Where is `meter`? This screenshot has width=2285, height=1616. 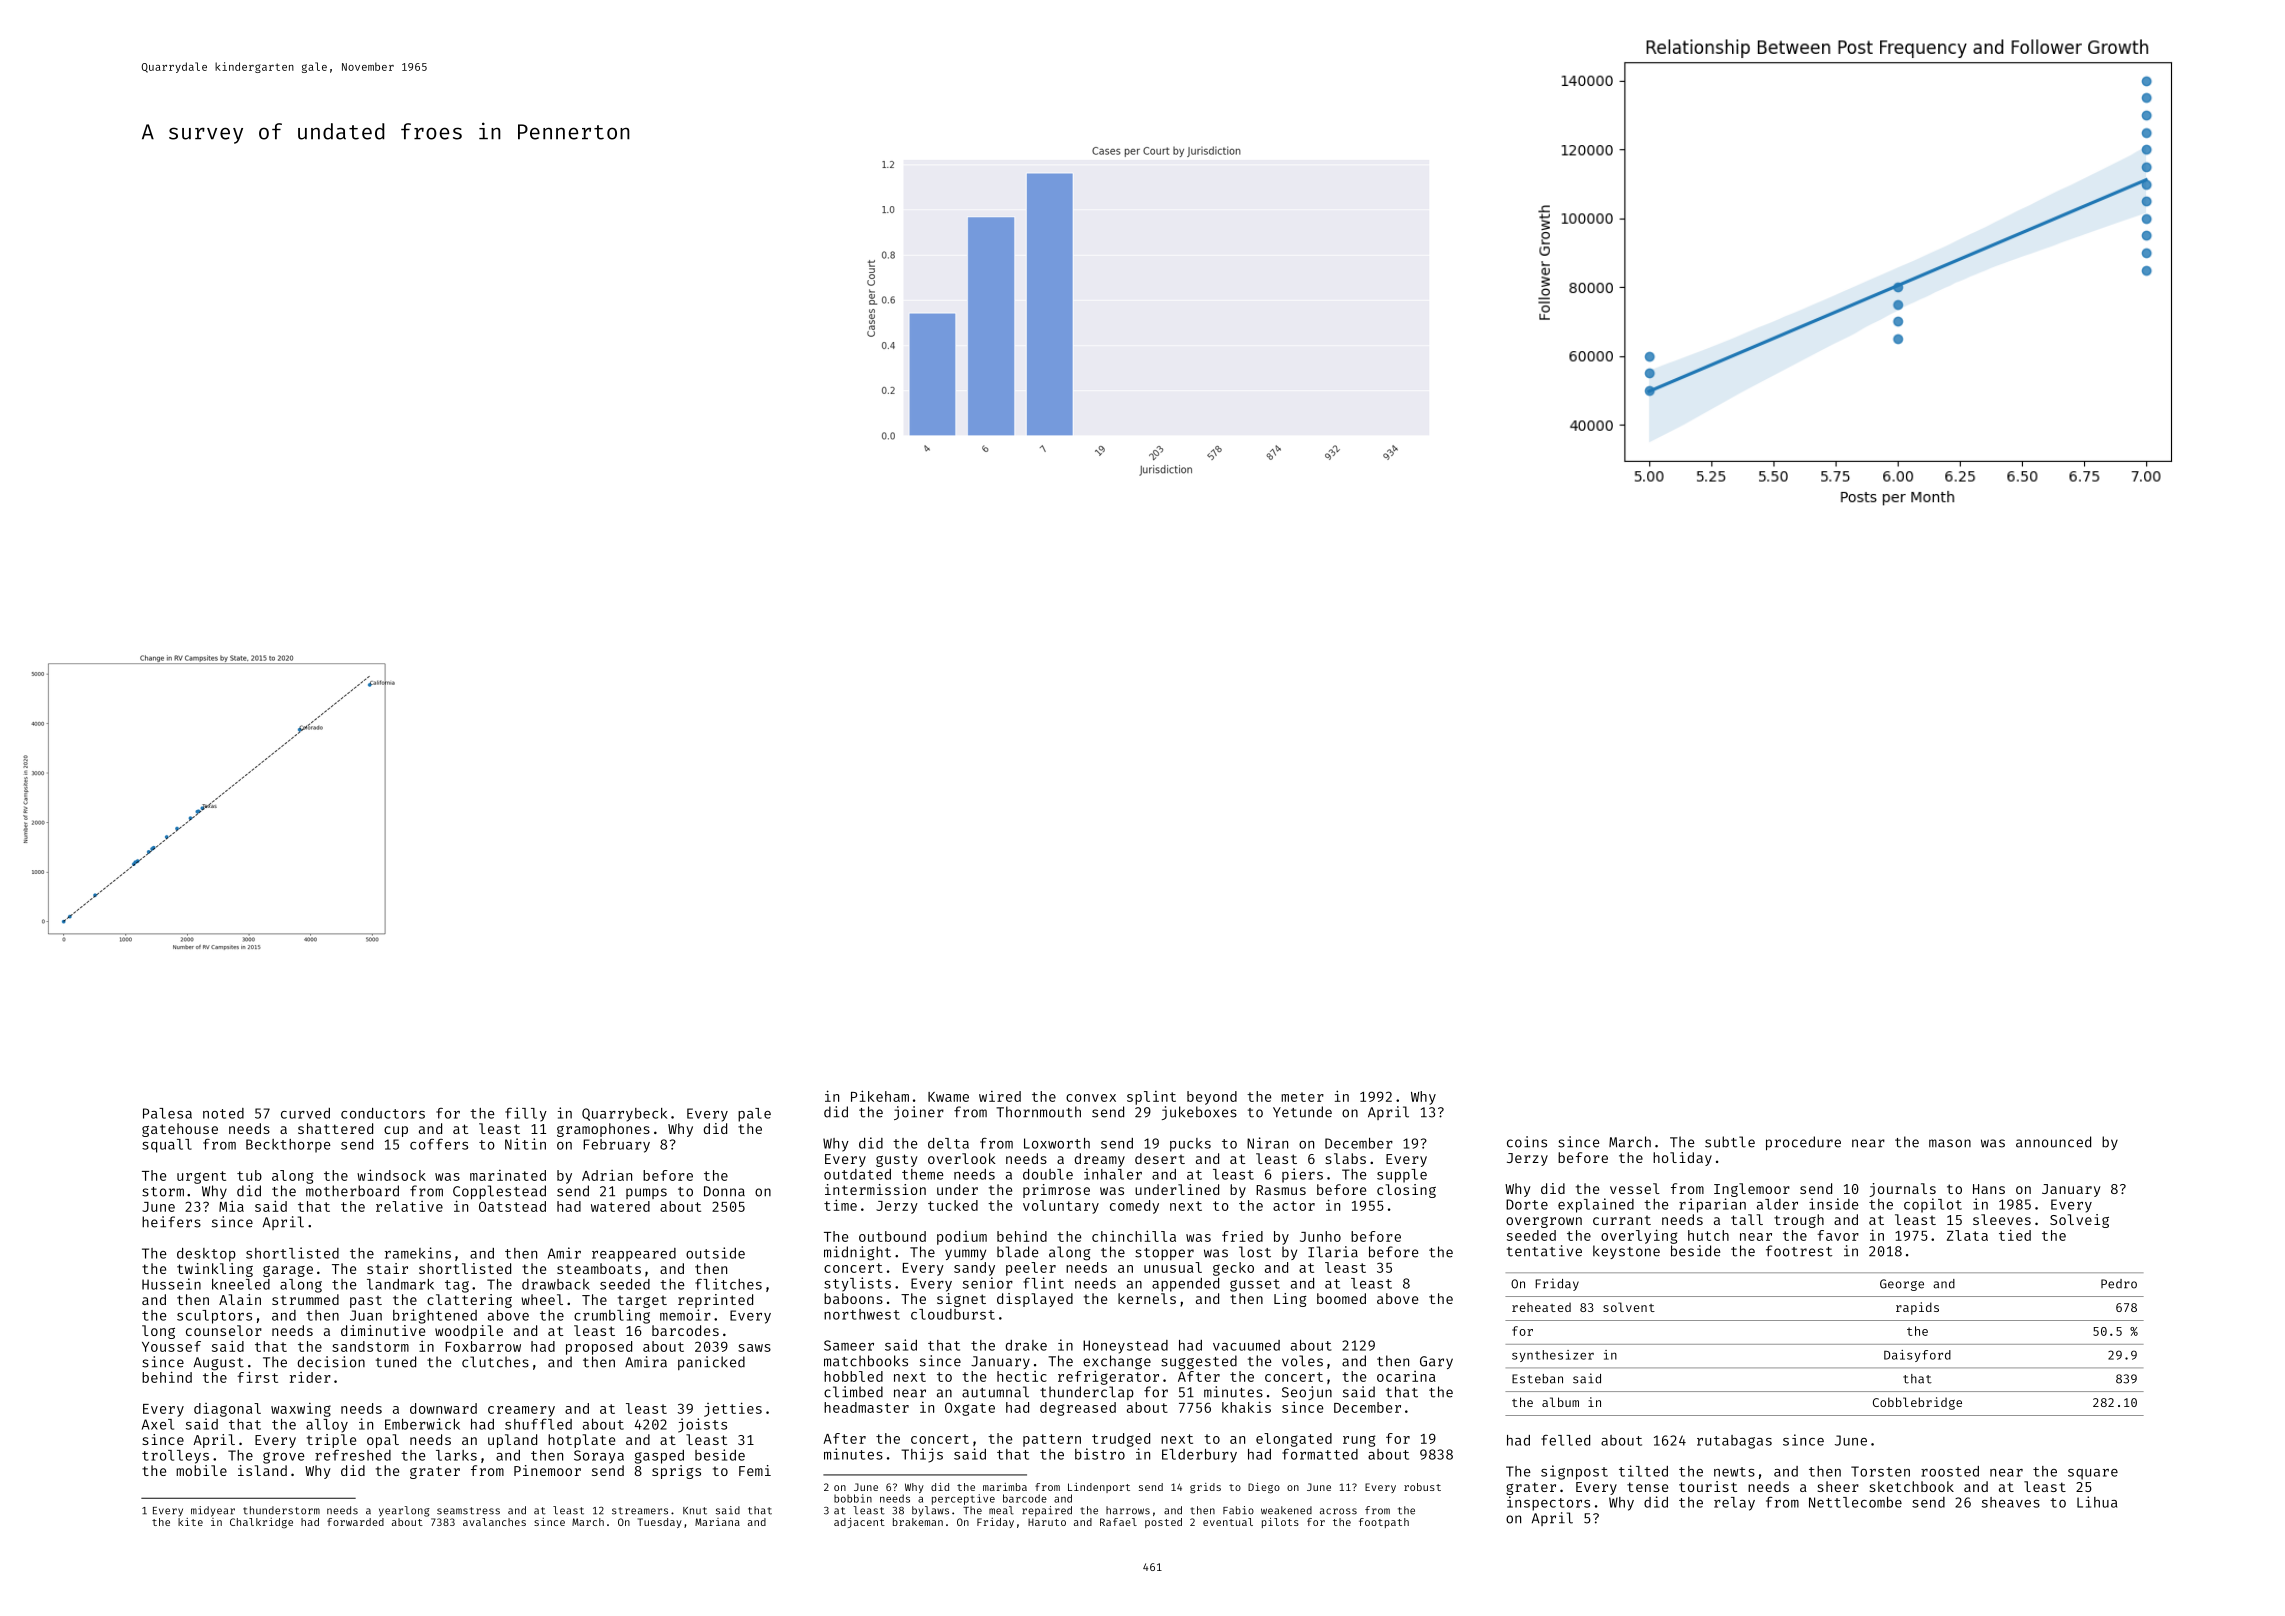 meter is located at coordinates (1302, 1097).
